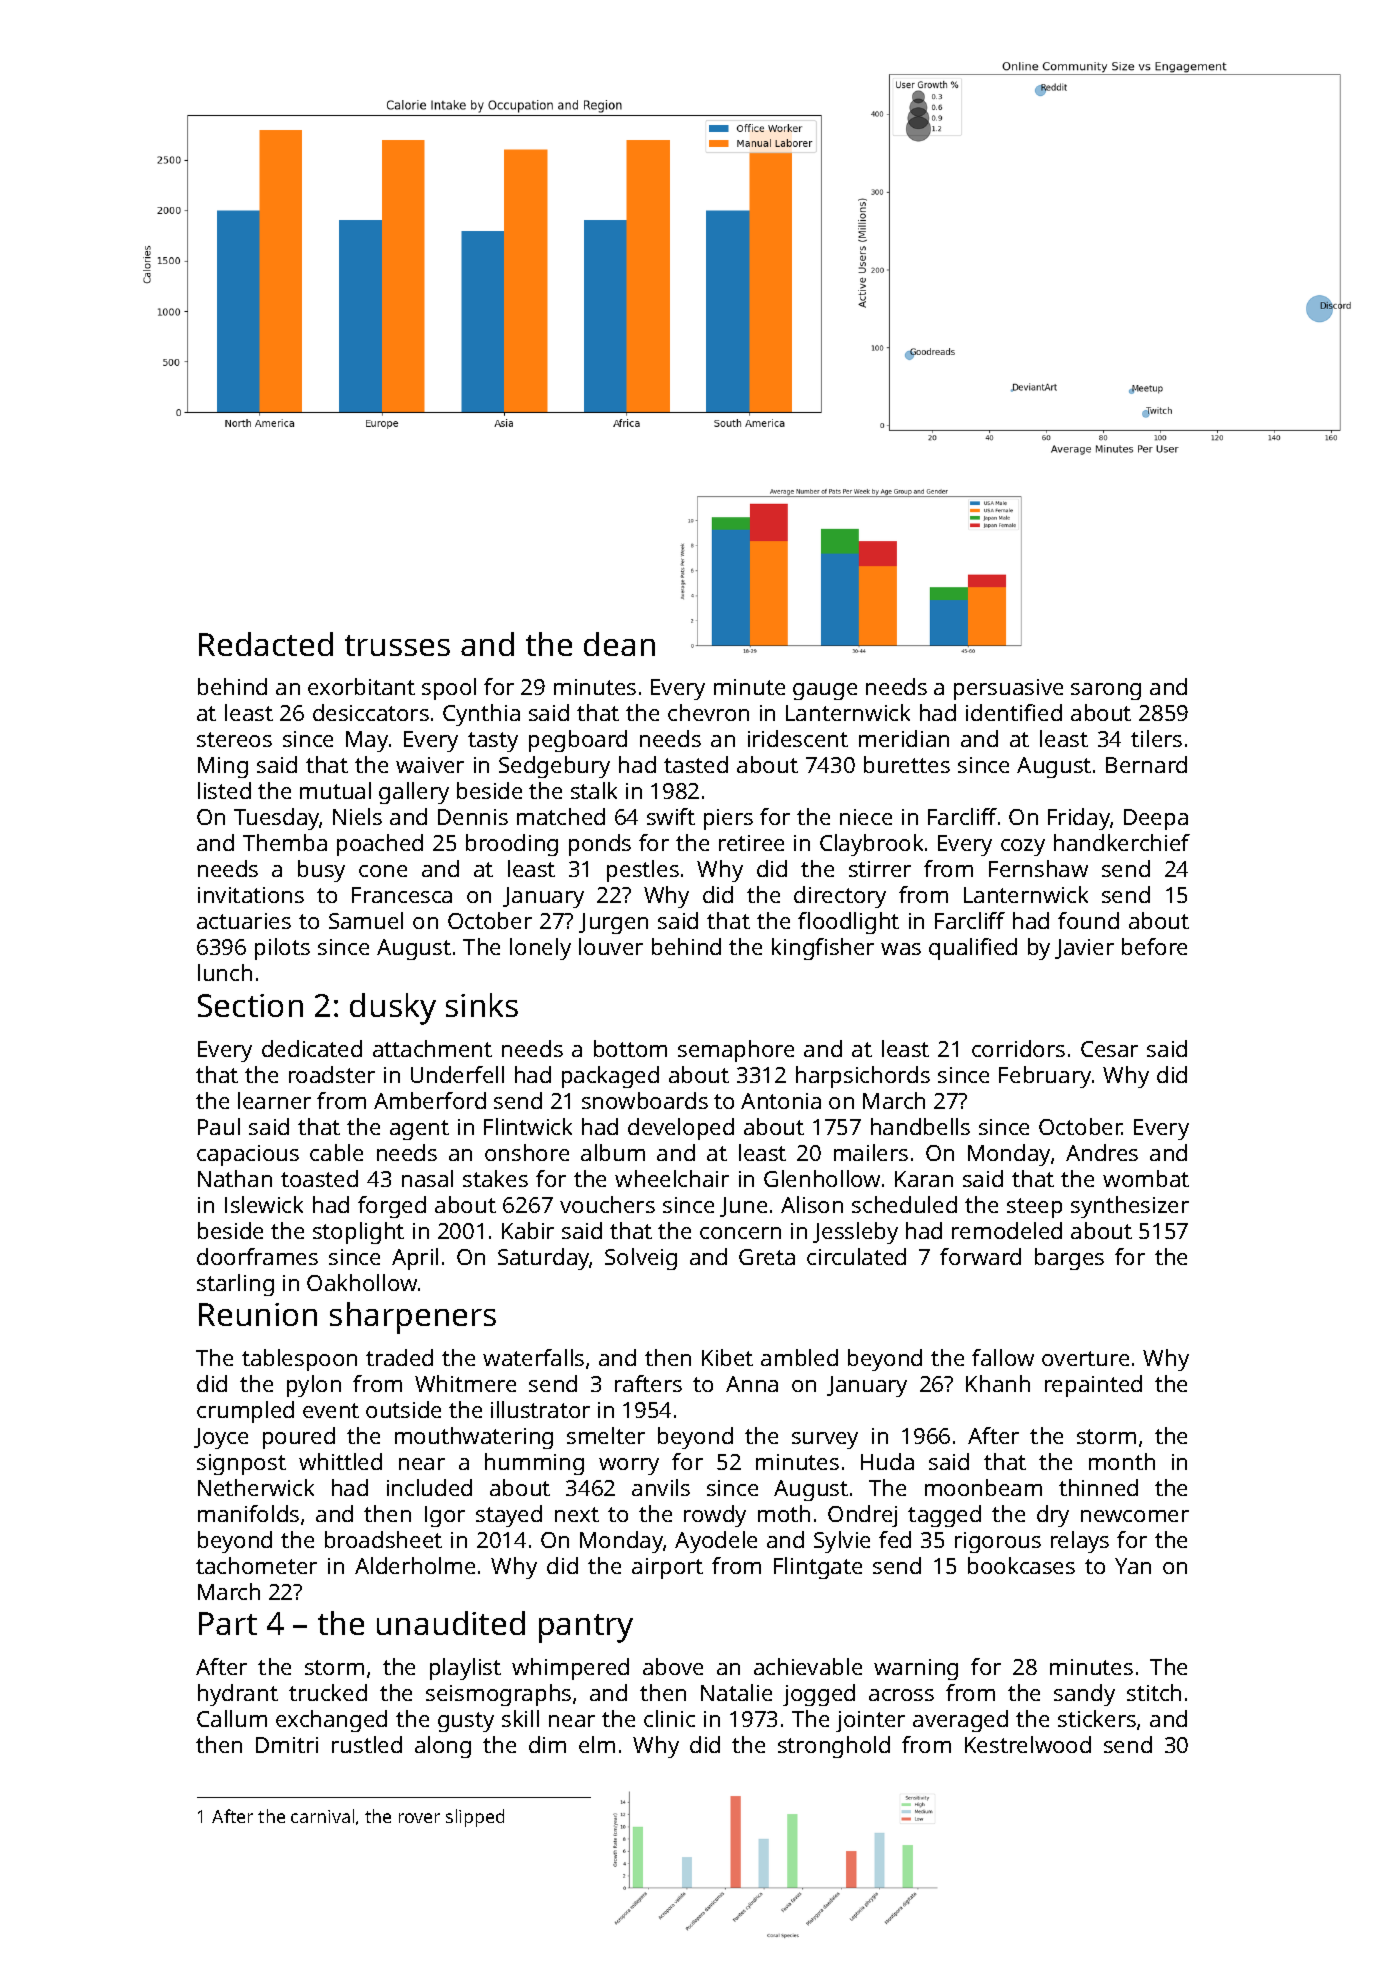 This screenshot has height=1969, width=1386. What do you see at coordinates (834, 1747) in the screenshot?
I see `stronghold` at bounding box center [834, 1747].
